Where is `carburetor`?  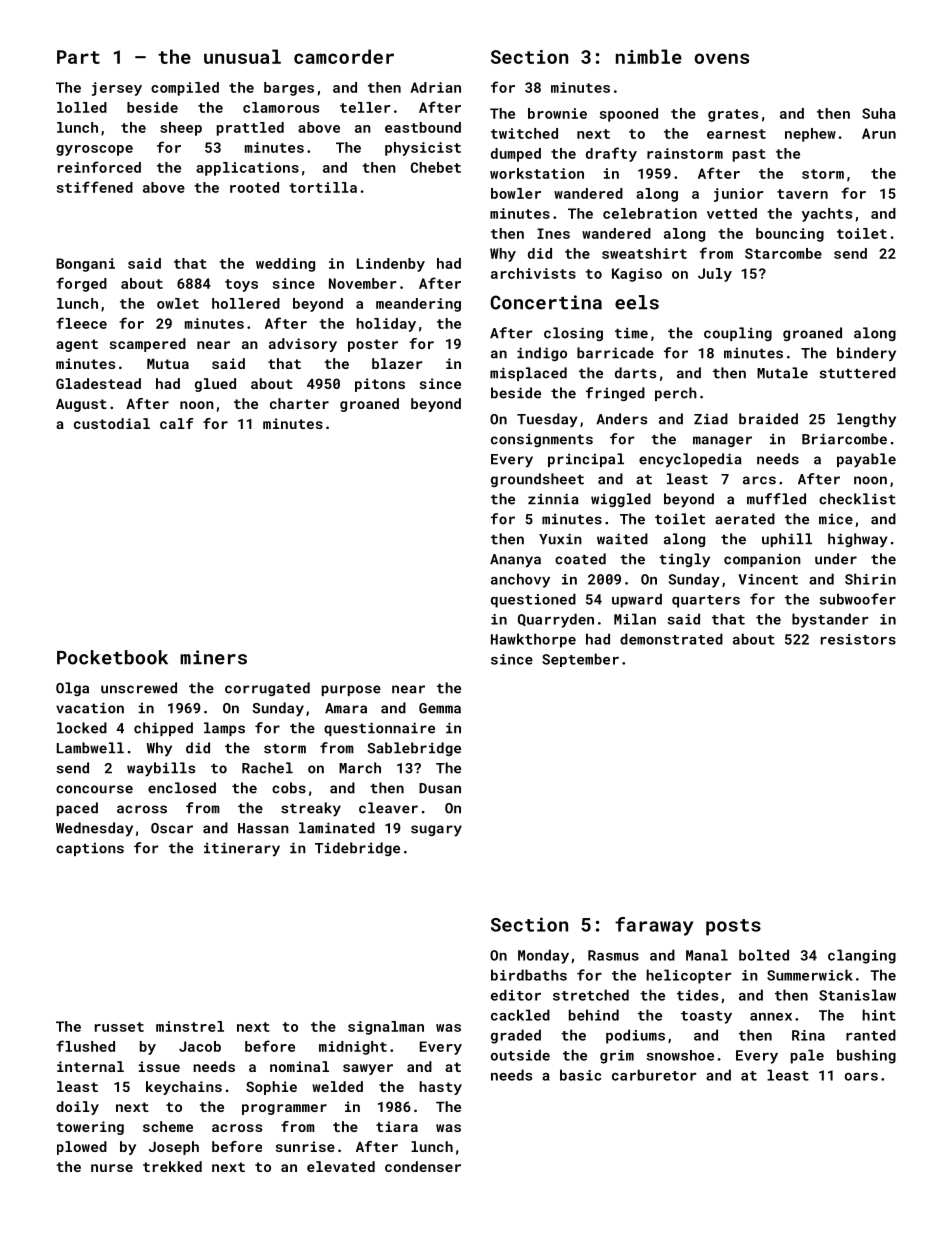 carburetor is located at coordinates (654, 1075).
